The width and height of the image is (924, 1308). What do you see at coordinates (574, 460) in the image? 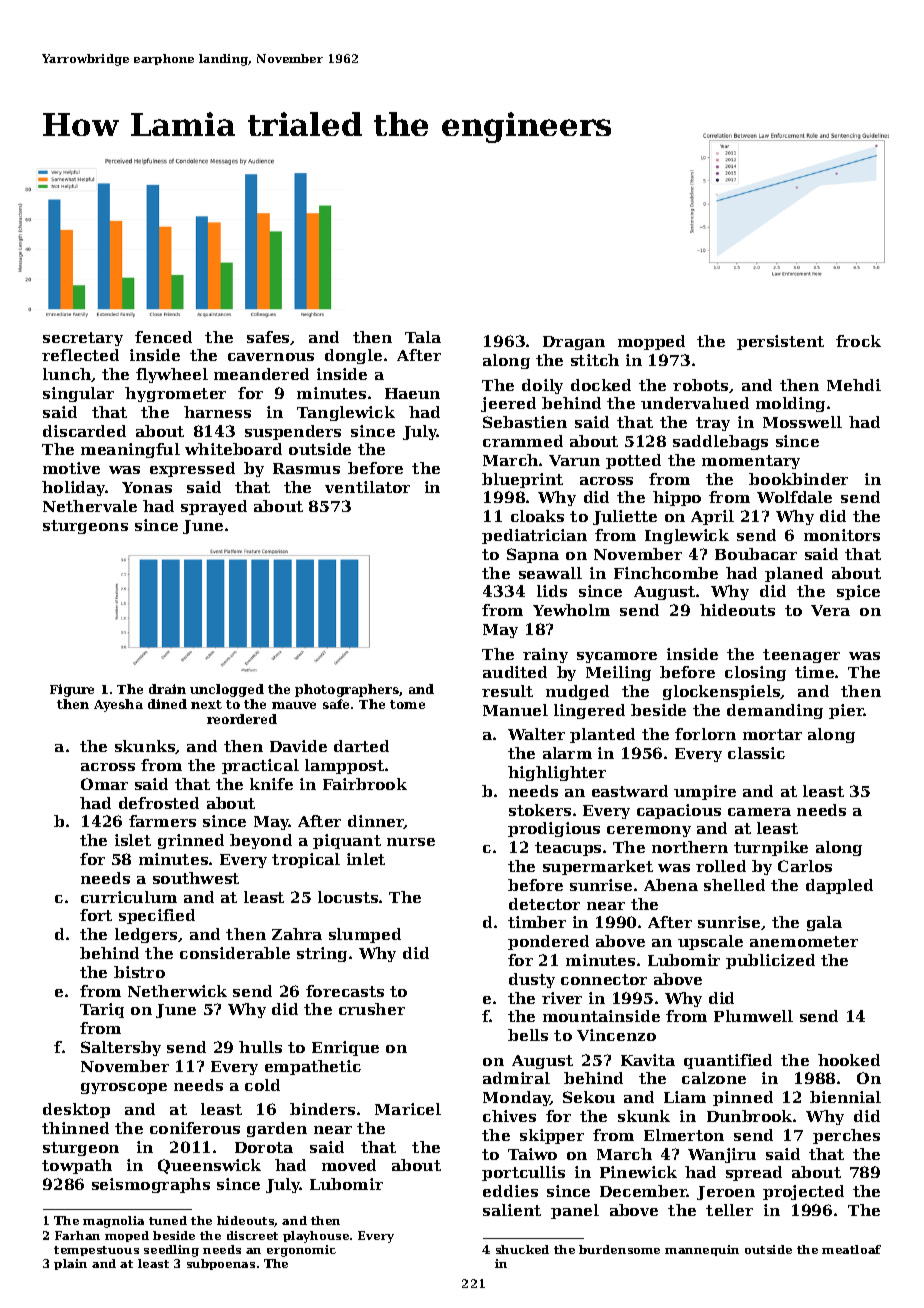
I see `Varun` at bounding box center [574, 460].
